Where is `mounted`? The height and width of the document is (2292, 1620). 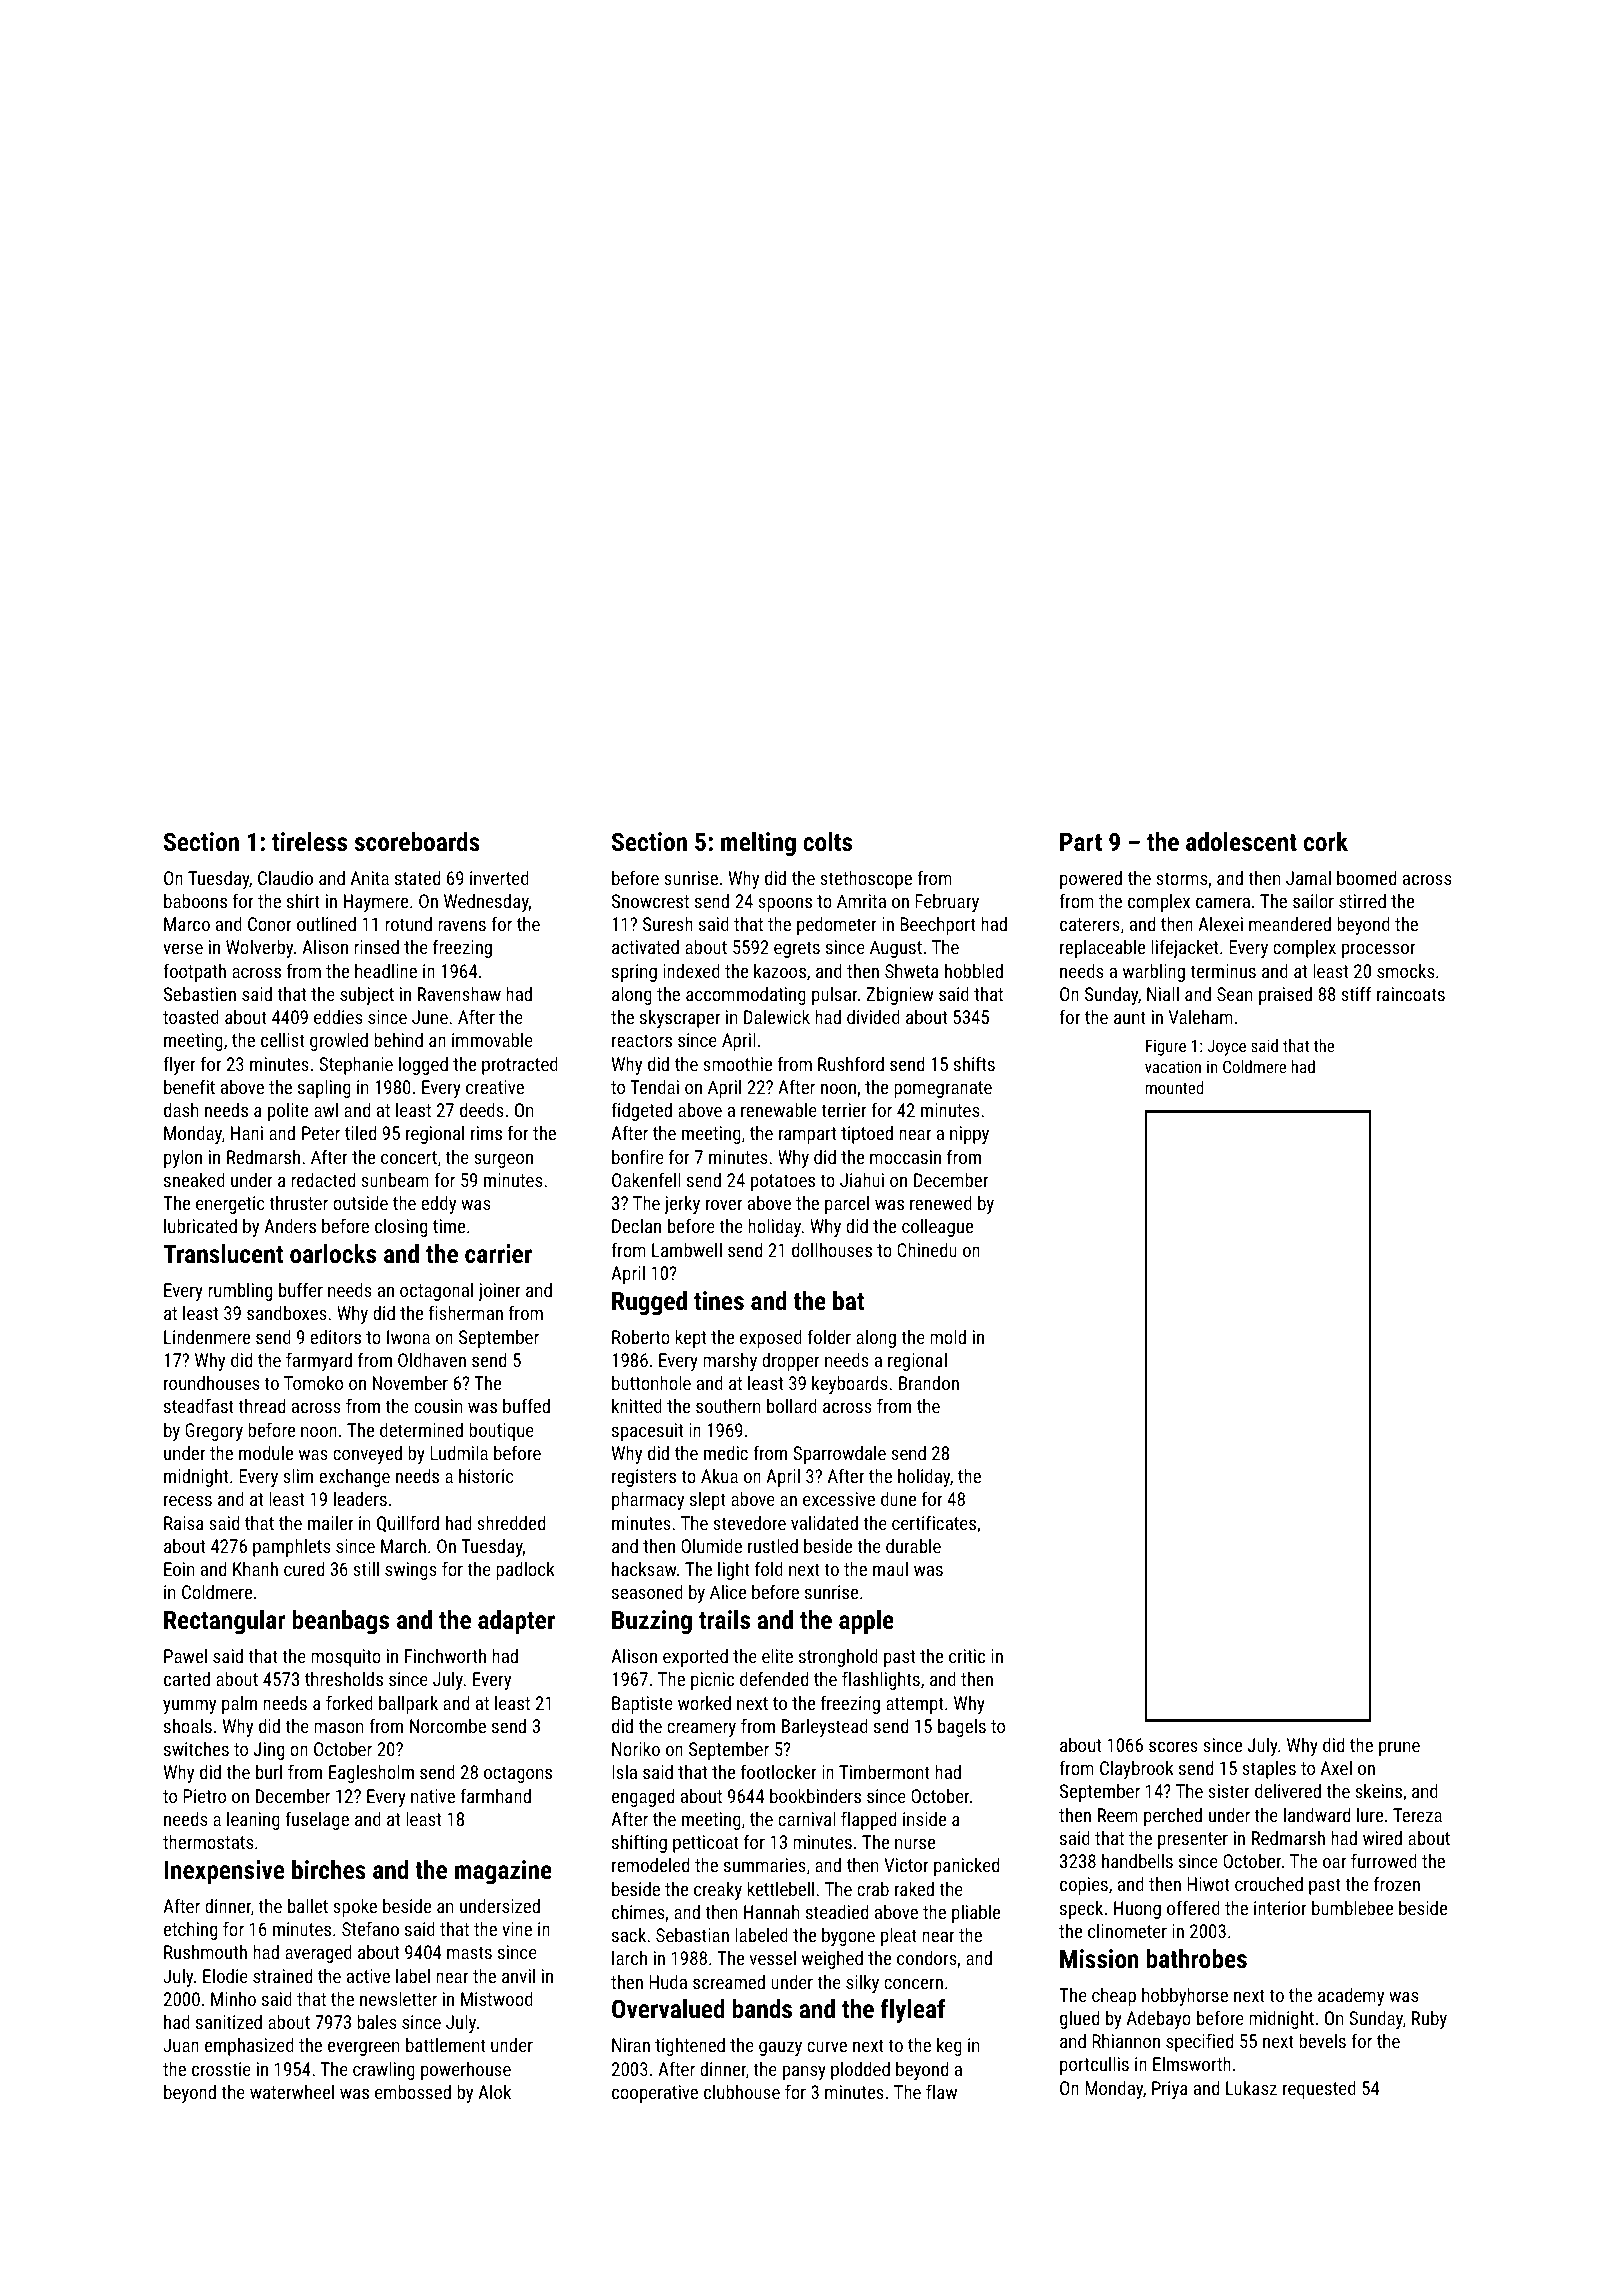 mounted is located at coordinates (1174, 1087).
